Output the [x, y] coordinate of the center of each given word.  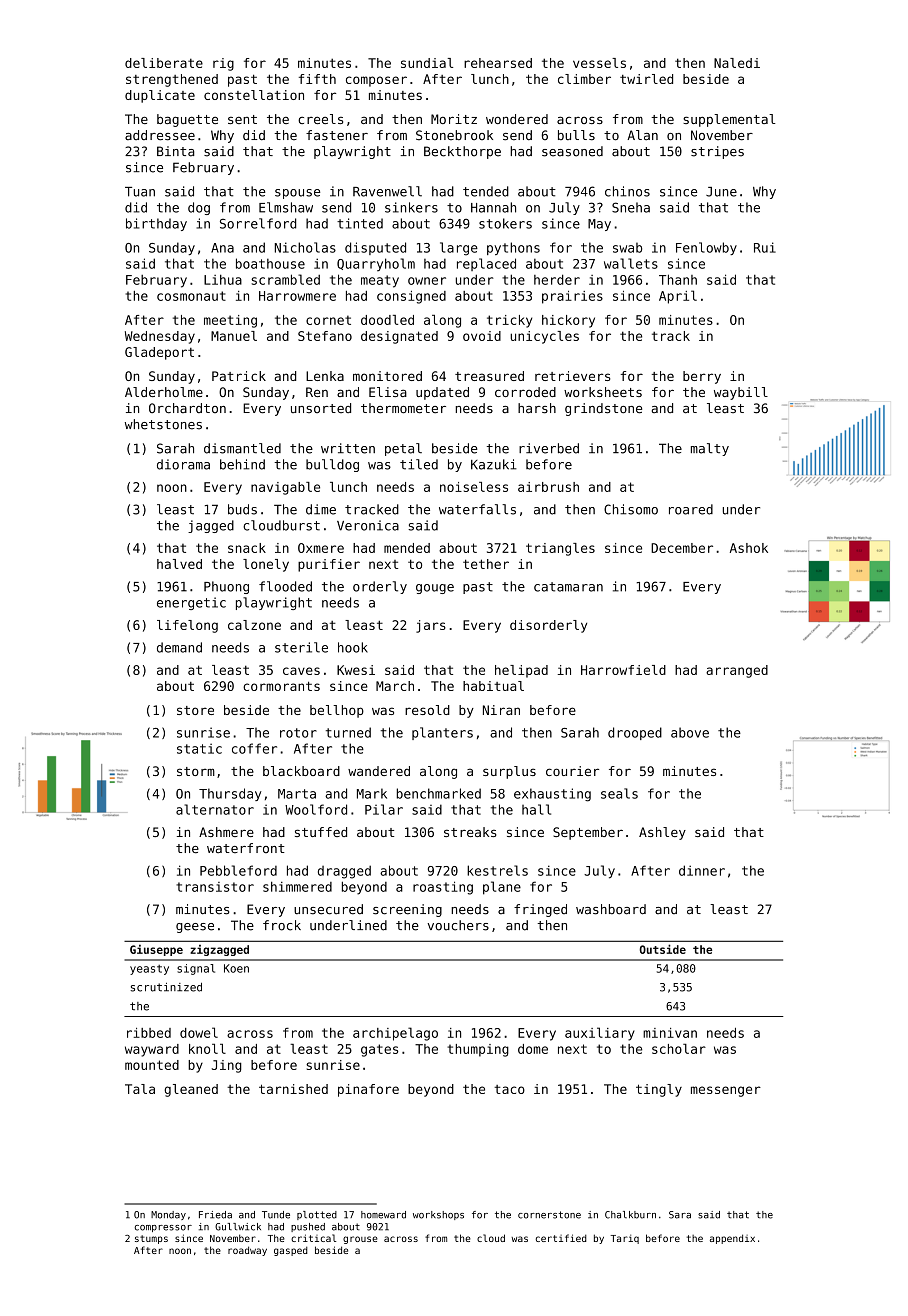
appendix [732, 1239]
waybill [741, 393]
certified [561, 1238]
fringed [540, 910]
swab [627, 247]
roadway [247, 1251]
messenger [726, 1091]
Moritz [454, 119]
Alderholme [164, 392]
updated [442, 393]
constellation [254, 95]
